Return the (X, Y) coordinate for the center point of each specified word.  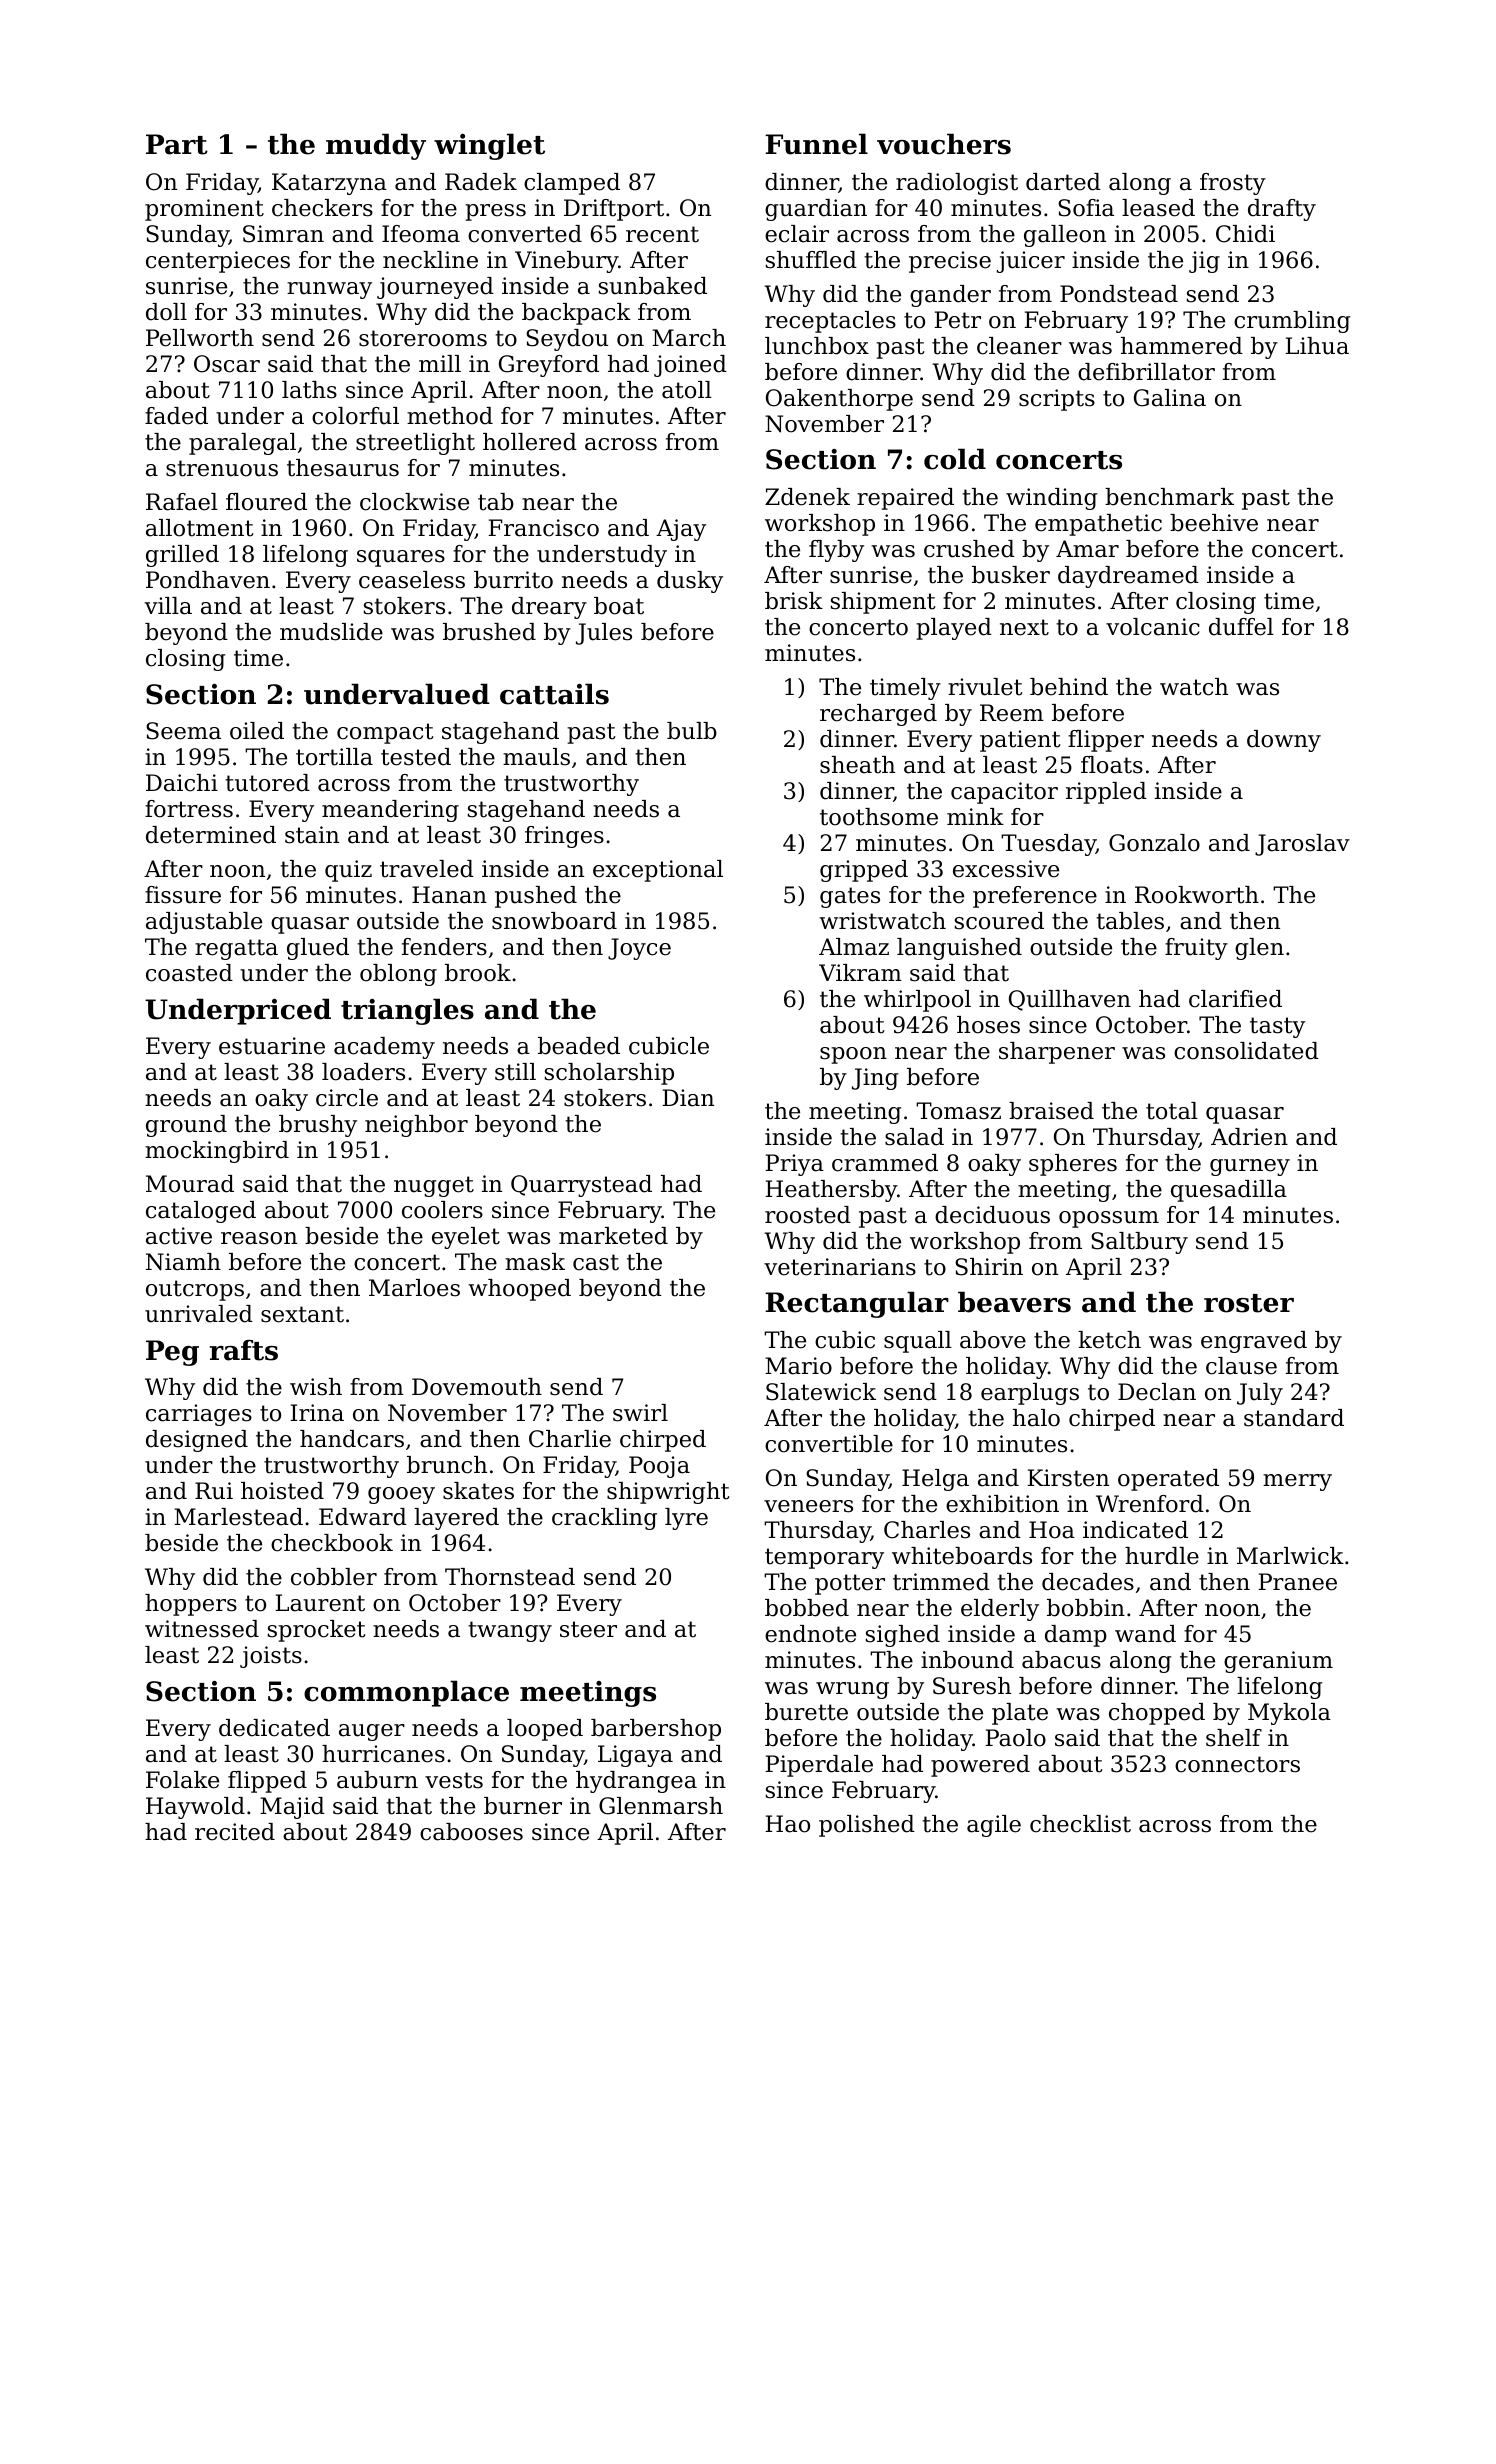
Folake (182, 1780)
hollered (530, 442)
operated (1168, 1480)
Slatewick (821, 1392)
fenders (444, 947)
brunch (447, 1465)
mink (975, 816)
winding (1051, 499)
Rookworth (1197, 895)
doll (166, 312)
